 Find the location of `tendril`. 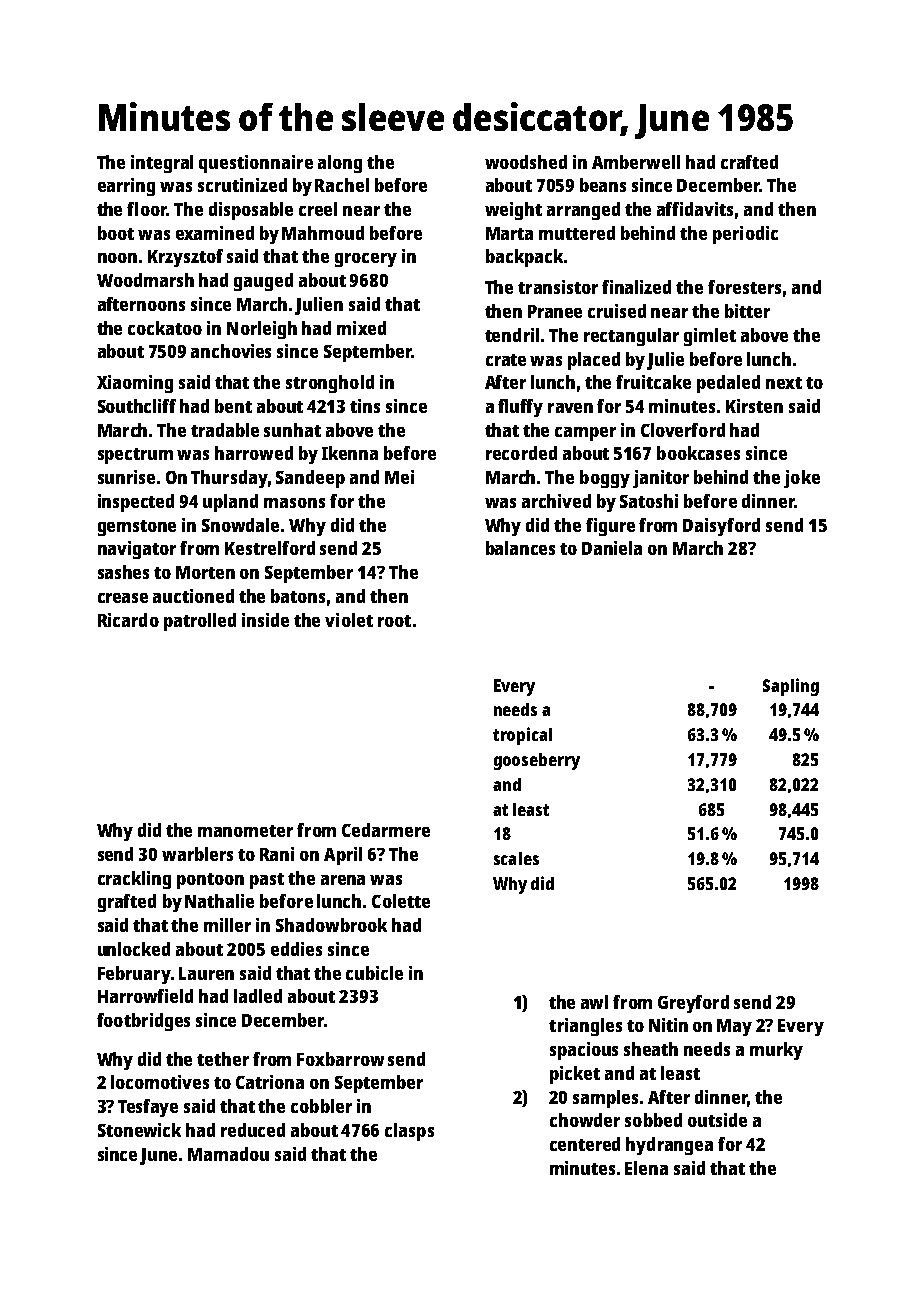

tendril is located at coordinates (512, 335).
